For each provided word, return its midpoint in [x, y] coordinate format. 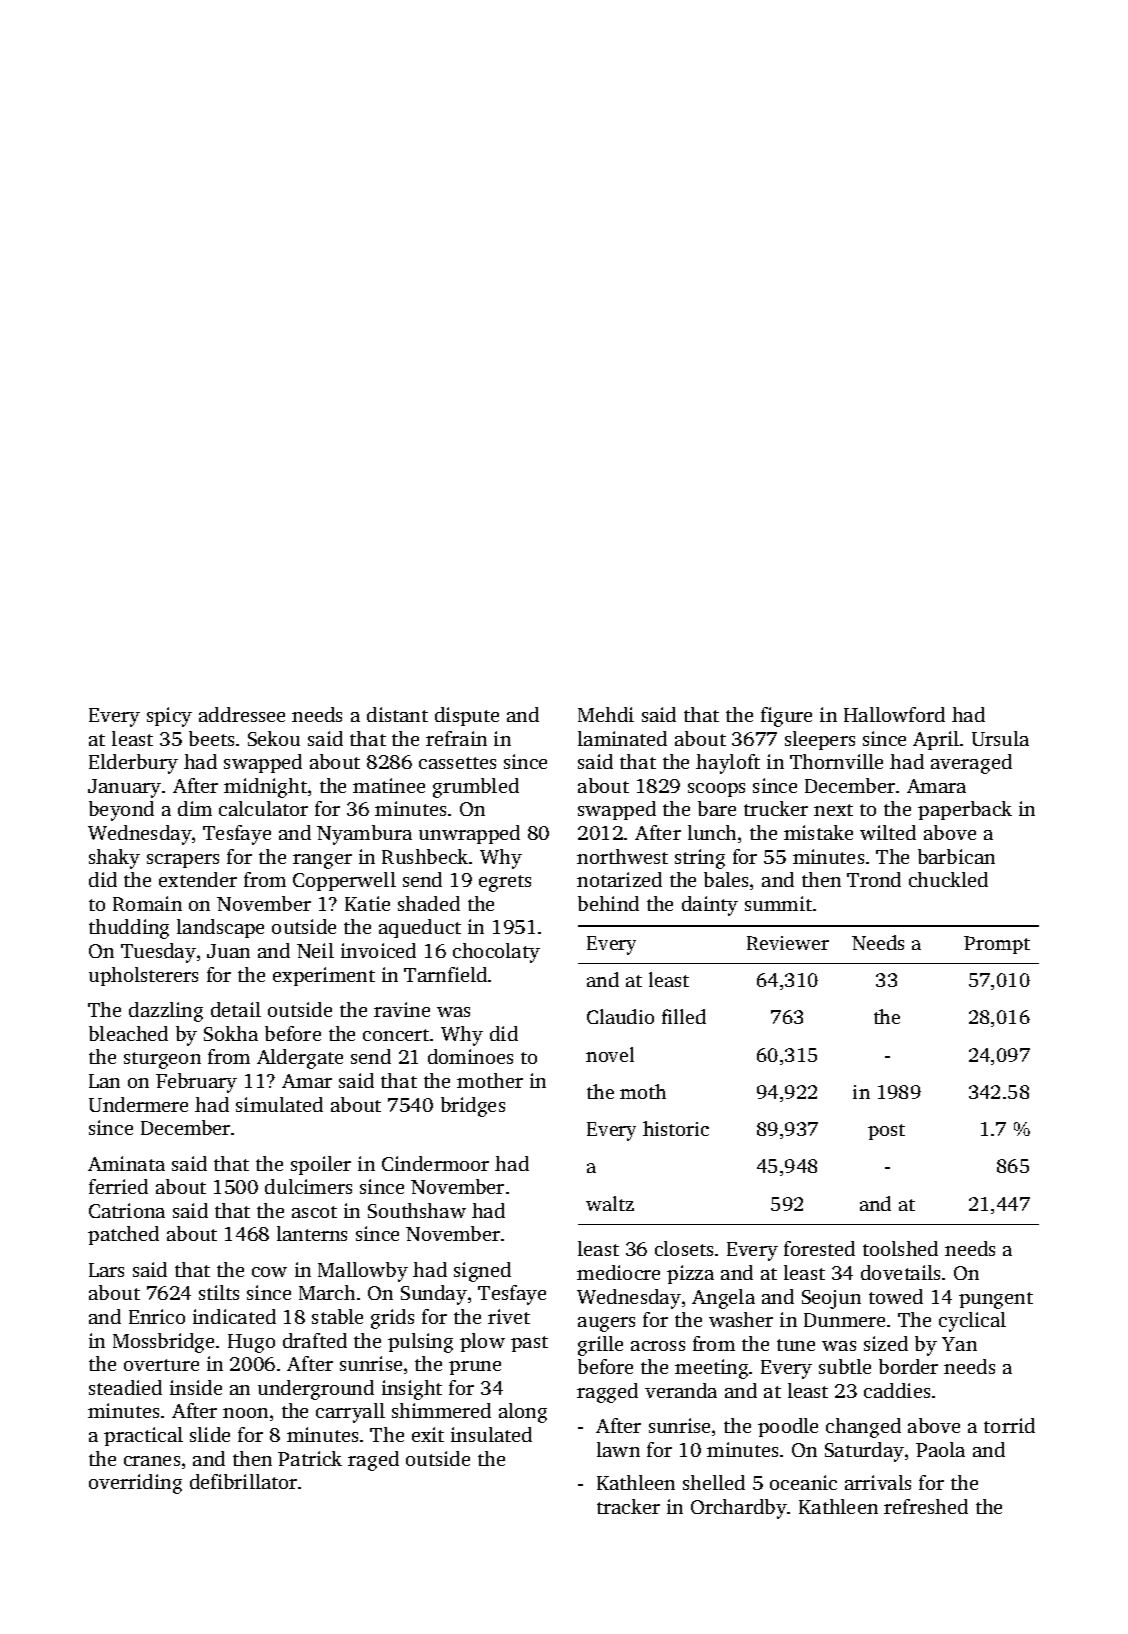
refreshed [926, 1506]
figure [786, 717]
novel [610, 1054]
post [886, 1132]
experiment [324, 976]
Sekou [274, 738]
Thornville [836, 761]
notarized [619, 879]
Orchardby [739, 1509]
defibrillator [243, 1481]
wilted [888, 832]
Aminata [126, 1163]
